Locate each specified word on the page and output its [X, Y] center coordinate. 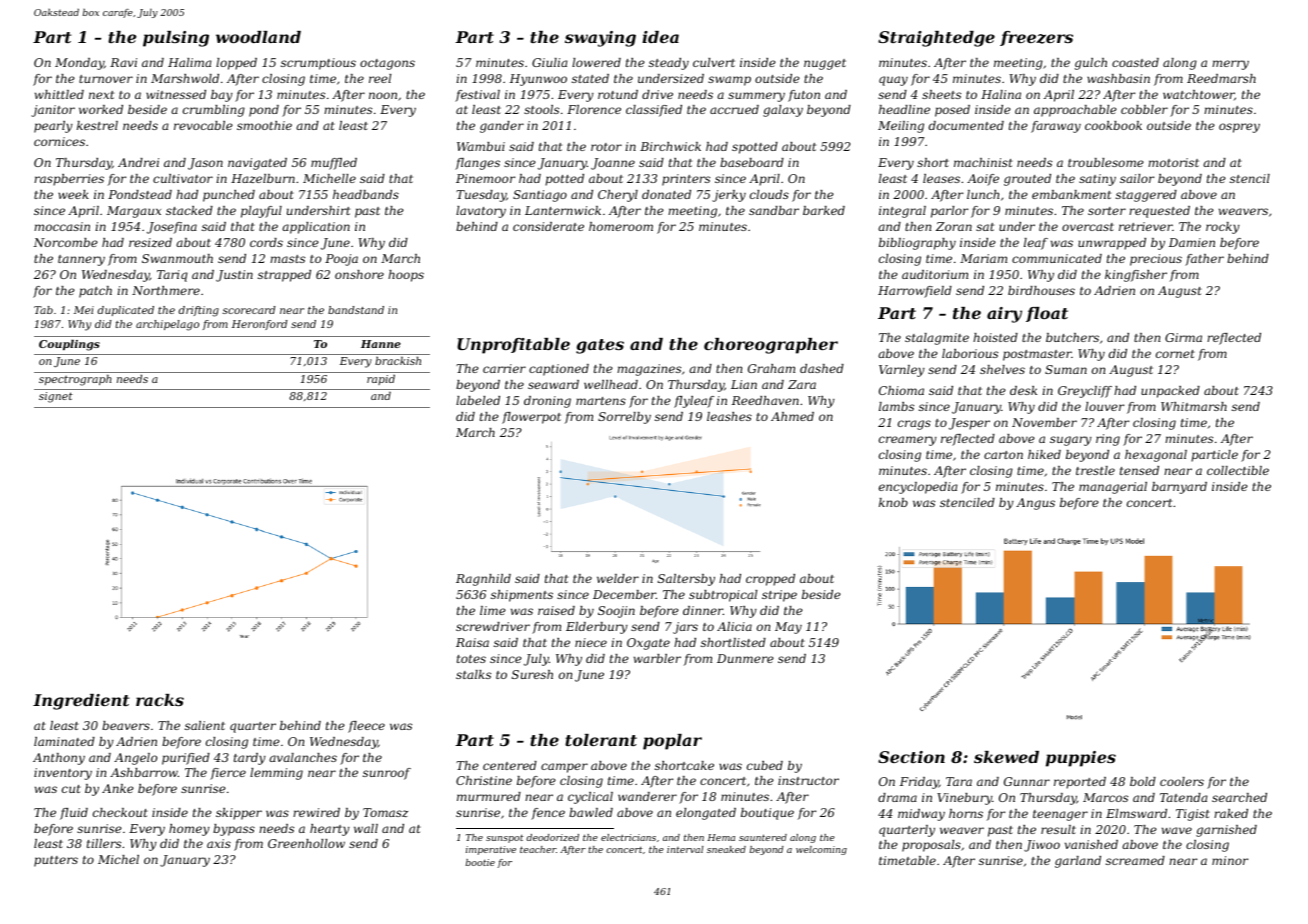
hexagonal [1156, 456]
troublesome [1106, 162]
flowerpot [531, 418]
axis [219, 843]
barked [824, 210]
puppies [1081, 759]
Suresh [532, 674]
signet [56, 397]
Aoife [983, 180]
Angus [1035, 504]
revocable [203, 125]
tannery [81, 260]
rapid [381, 380]
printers [686, 180]
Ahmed [792, 416]
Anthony [59, 759]
